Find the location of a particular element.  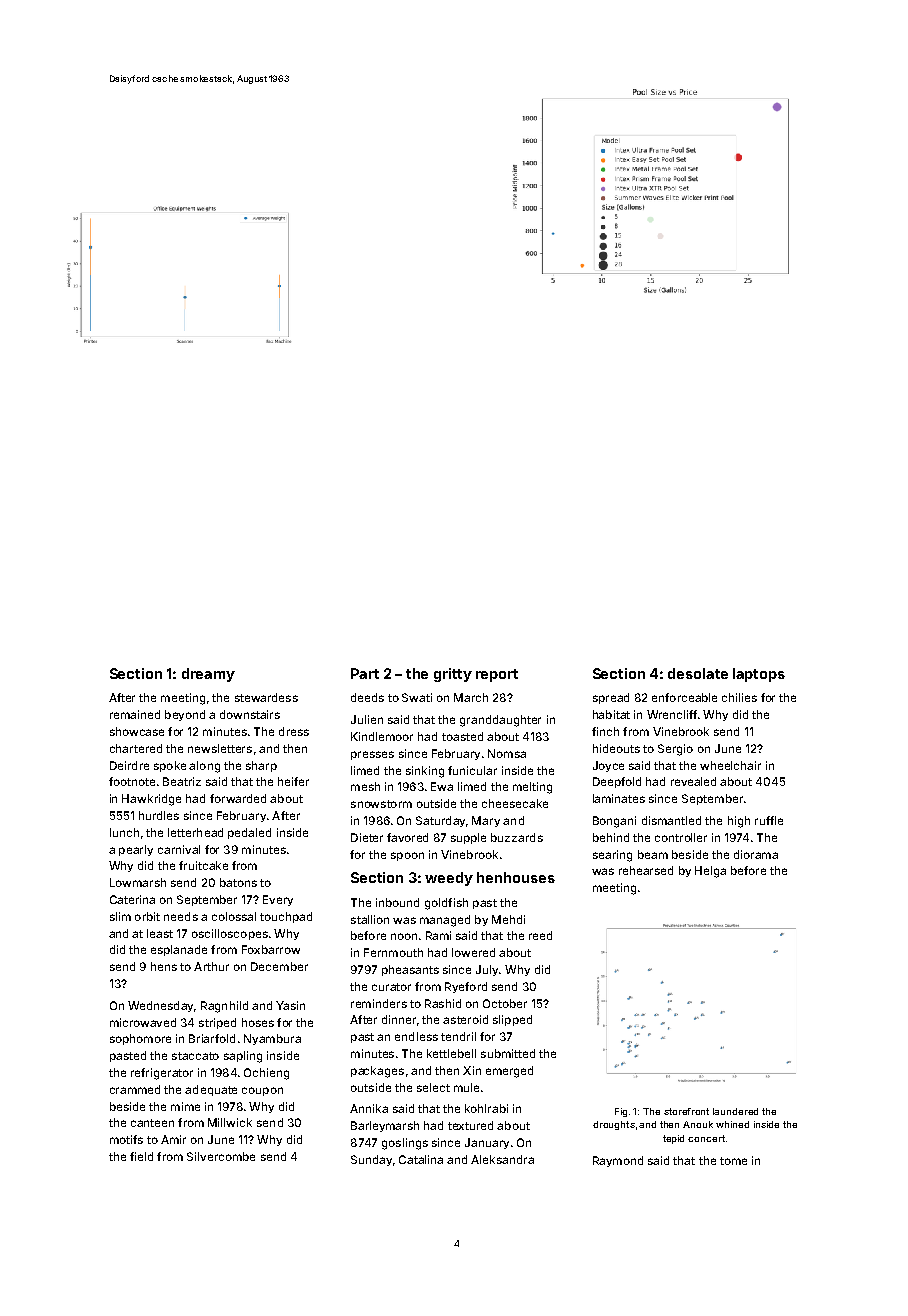

staccato is located at coordinates (195, 1056).
